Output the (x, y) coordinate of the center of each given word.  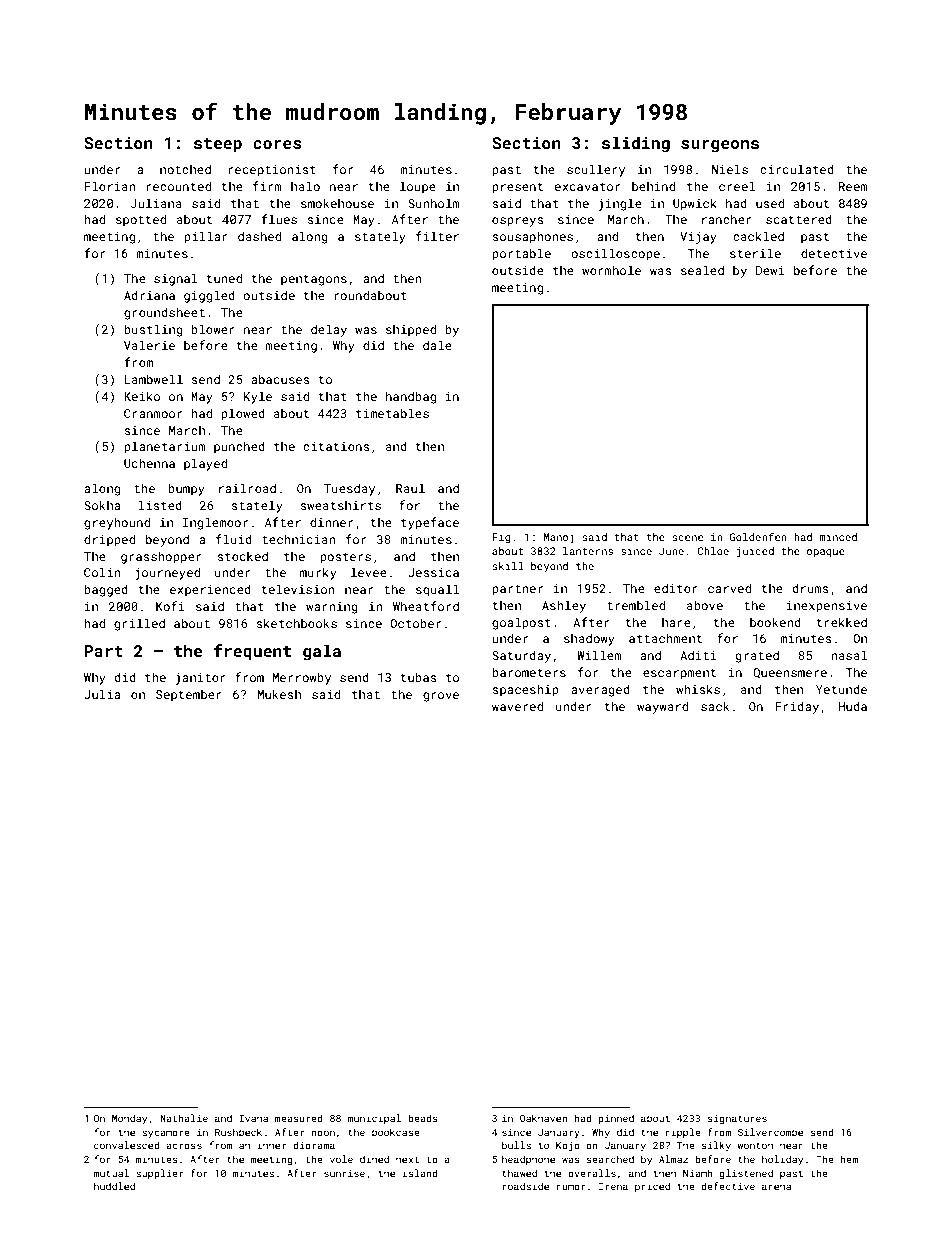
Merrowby (302, 678)
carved (729, 588)
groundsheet (164, 313)
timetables (392, 413)
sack (715, 706)
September (189, 696)
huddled (114, 1186)
